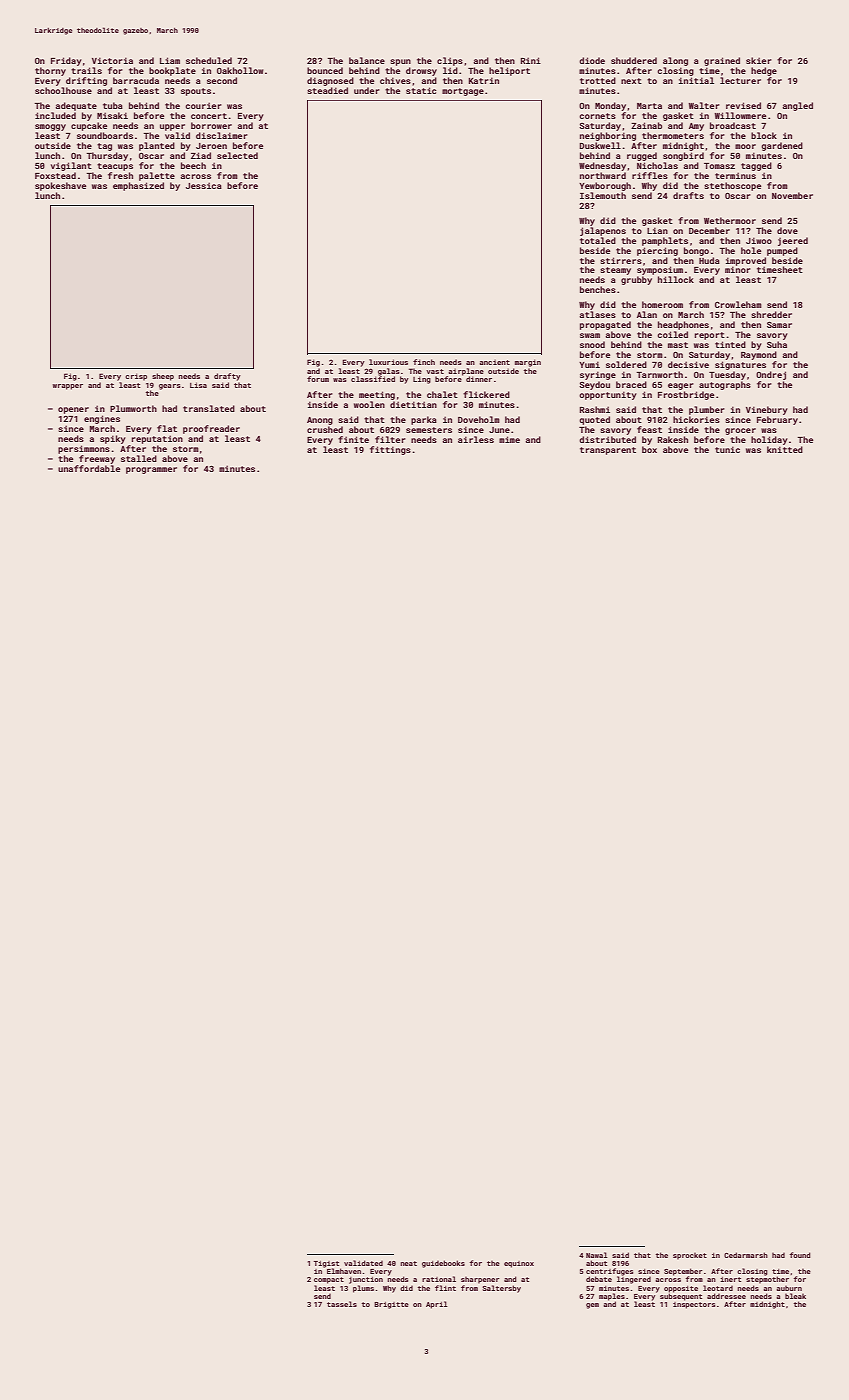 The image size is (849, 1400). I want to click on programmer, so click(151, 470).
